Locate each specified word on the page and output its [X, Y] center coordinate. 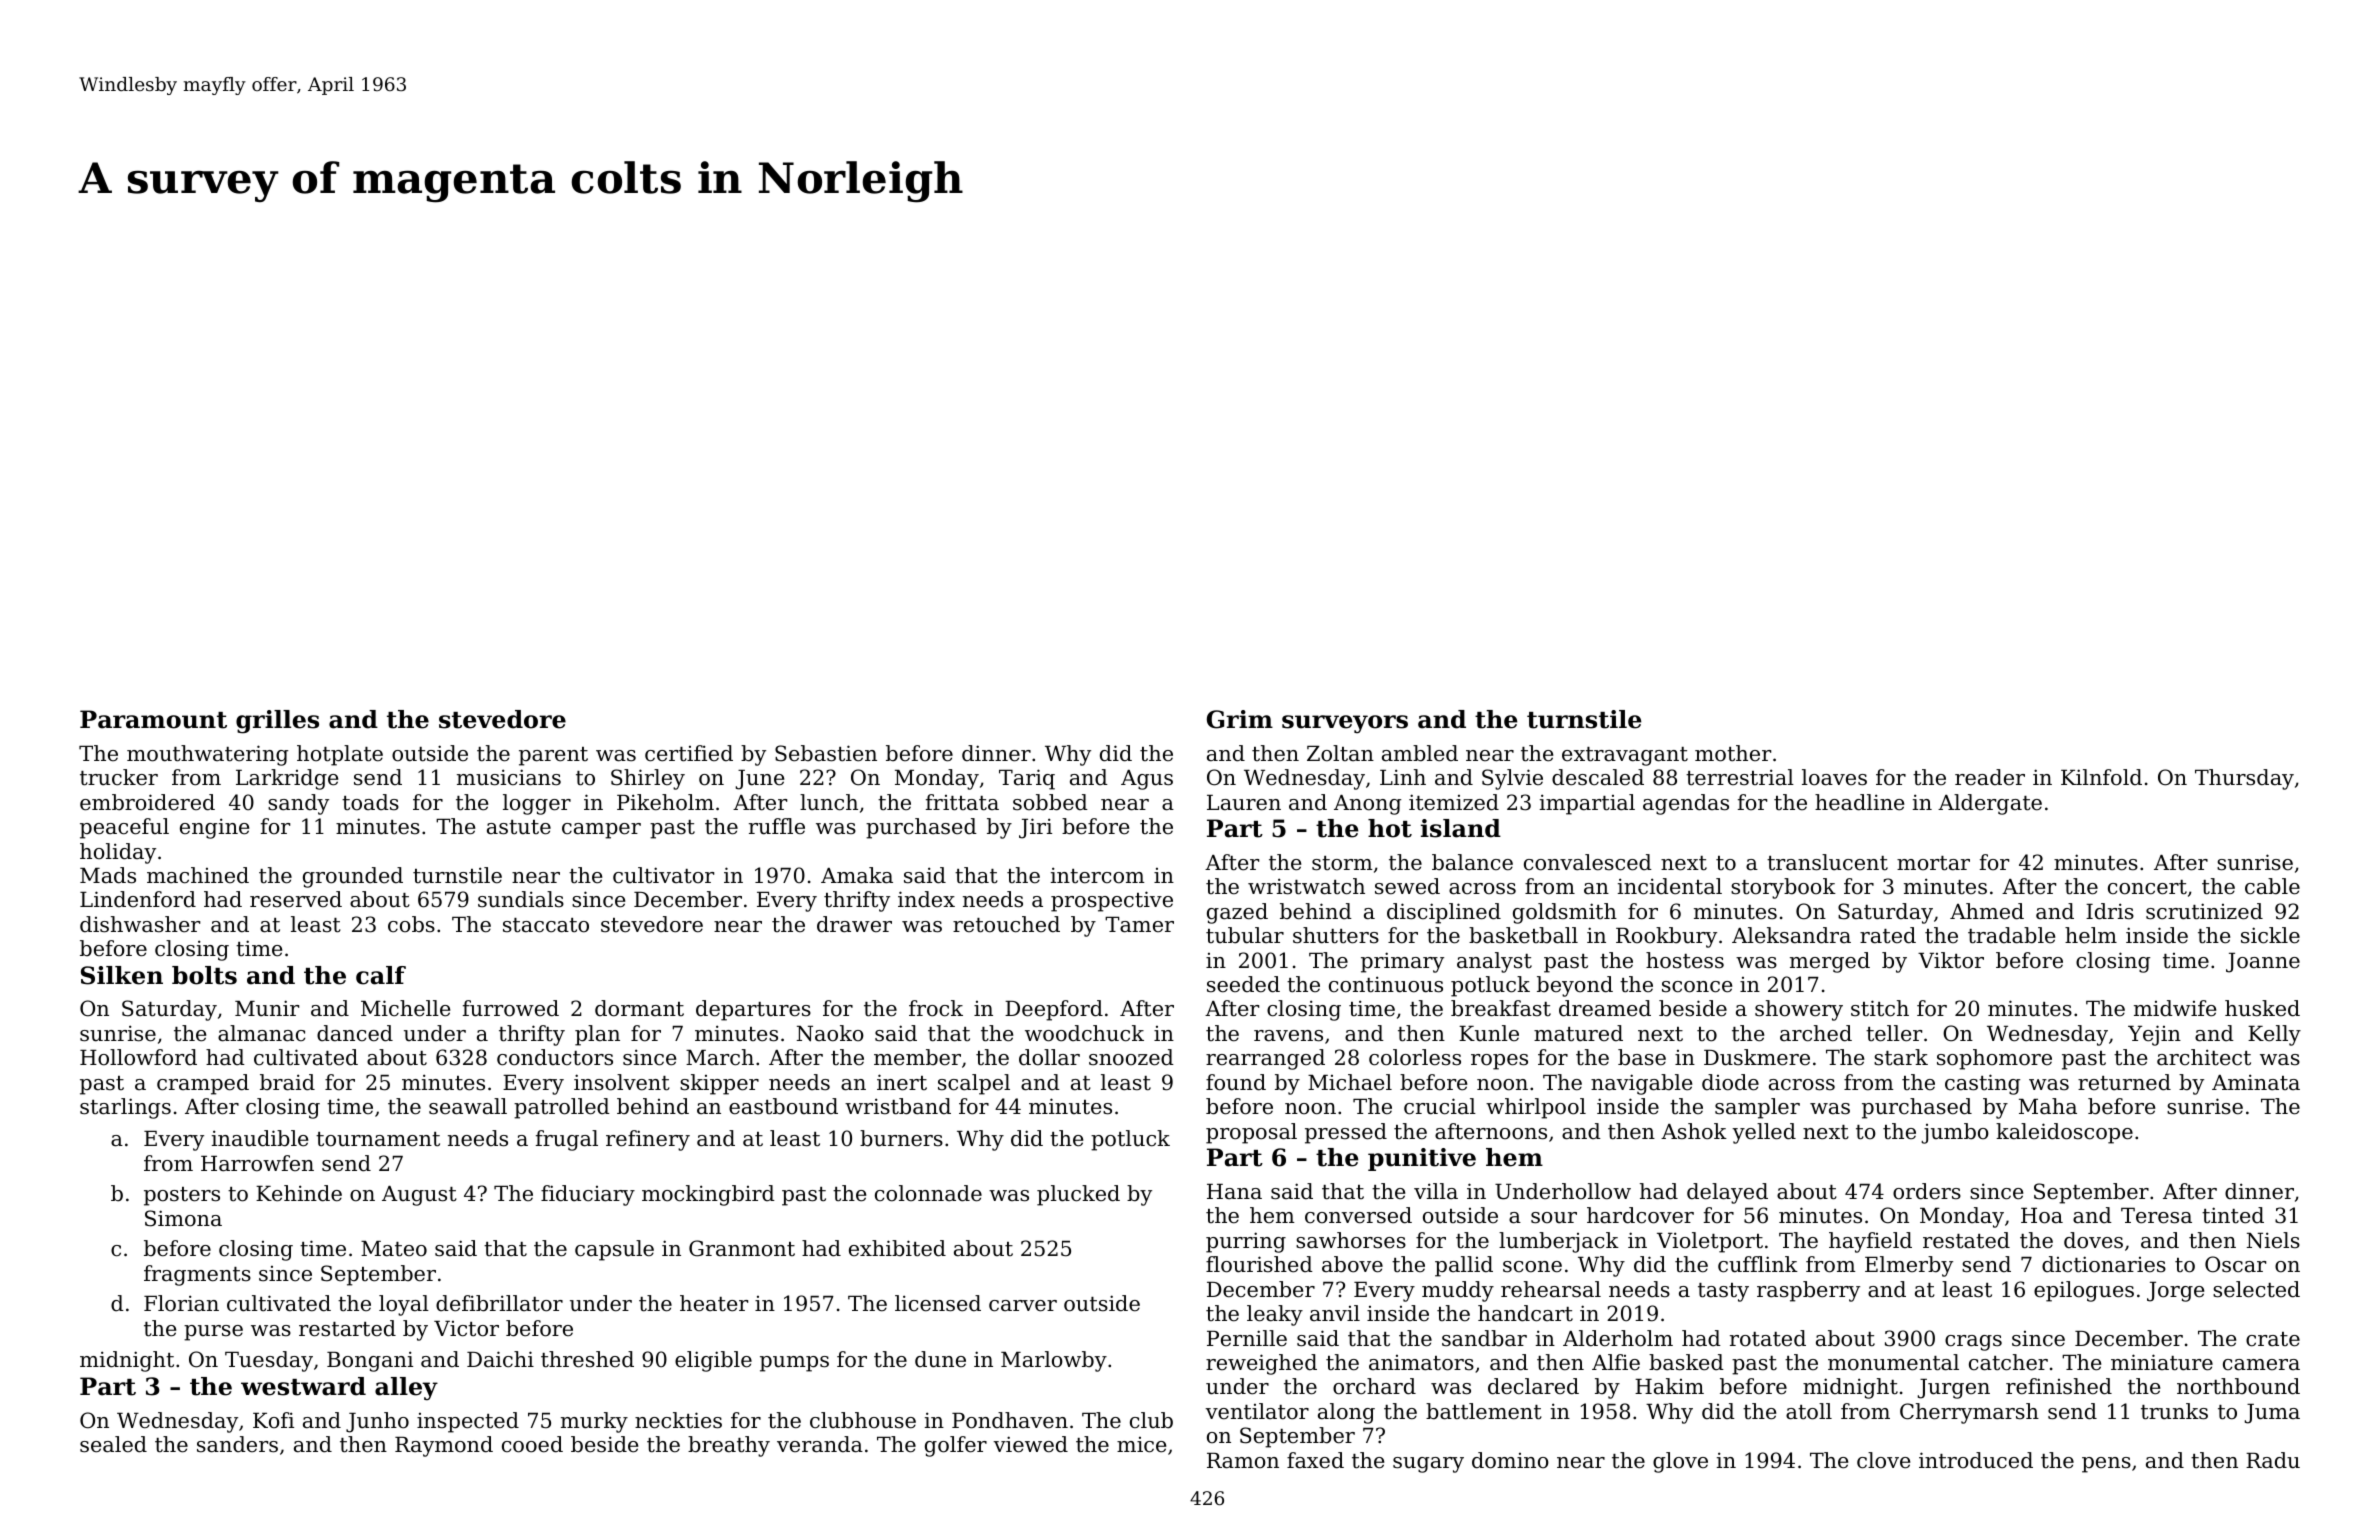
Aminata [2256, 1082]
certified [689, 753]
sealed [113, 1444]
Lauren [1244, 803]
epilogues [2084, 1291]
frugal [567, 1140]
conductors [555, 1057]
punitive [1422, 1159]
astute [519, 827]
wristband [898, 1106]
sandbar [1484, 1338]
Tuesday [269, 1361]
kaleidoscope [2064, 1133]
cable [2272, 886]
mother [1733, 753]
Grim [1240, 719]
